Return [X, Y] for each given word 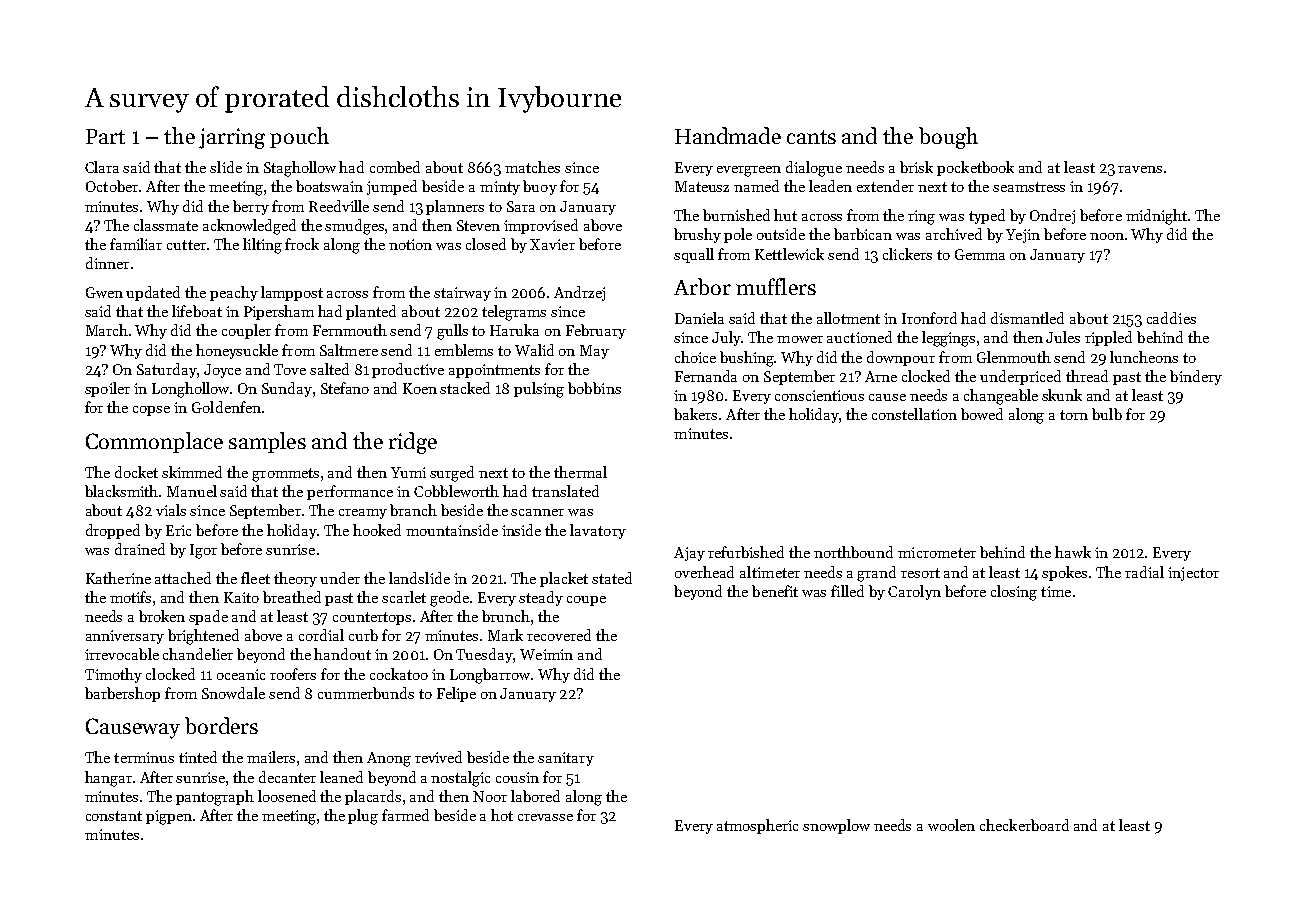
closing [1014, 593]
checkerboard [1024, 825]
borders [221, 725]
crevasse [545, 817]
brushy [697, 235]
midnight [1156, 217]
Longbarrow [490, 676]
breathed [292, 597]
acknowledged [249, 227]
